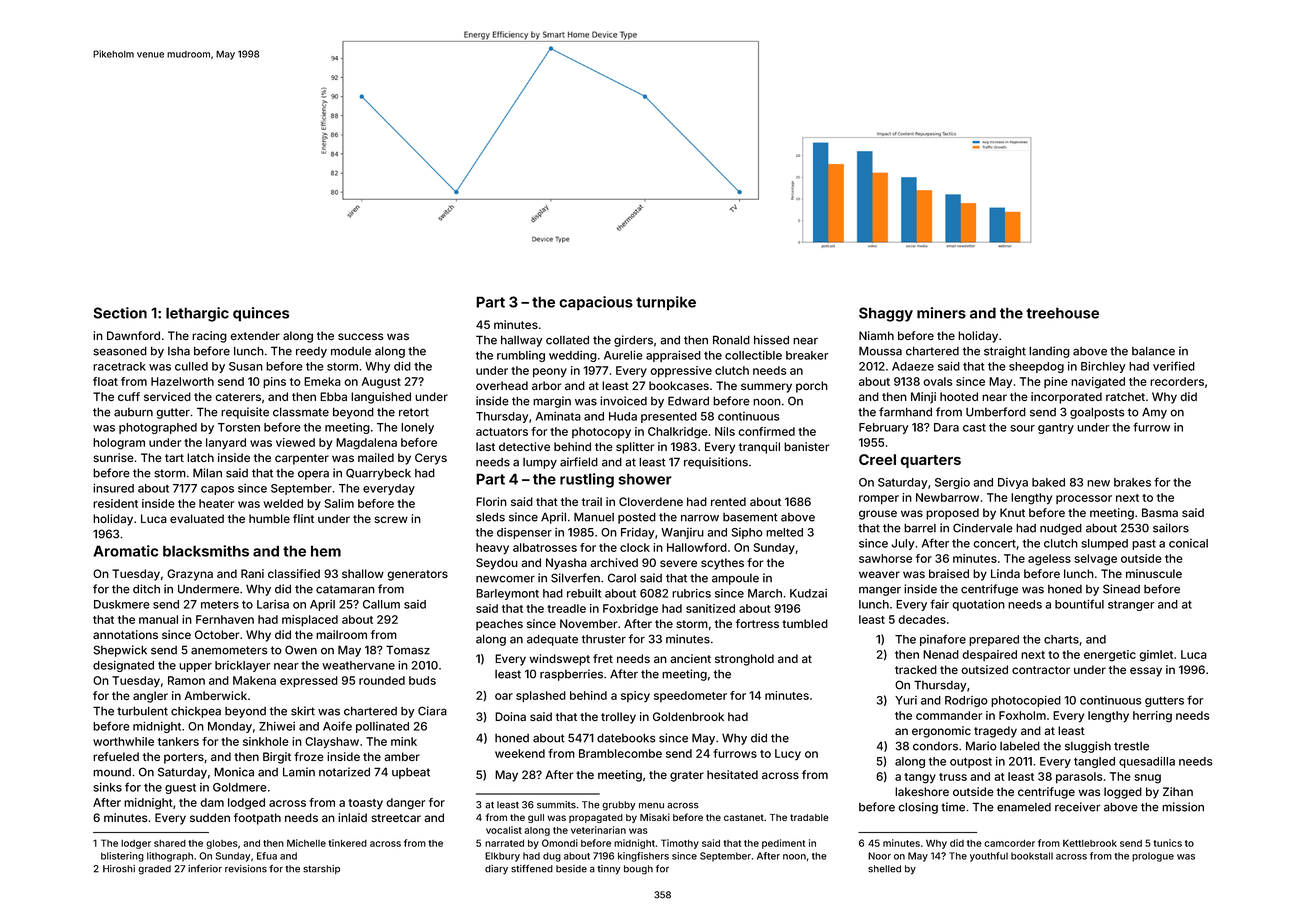 The width and height of the image is (1308, 924). I want to click on Section, so click(120, 313).
